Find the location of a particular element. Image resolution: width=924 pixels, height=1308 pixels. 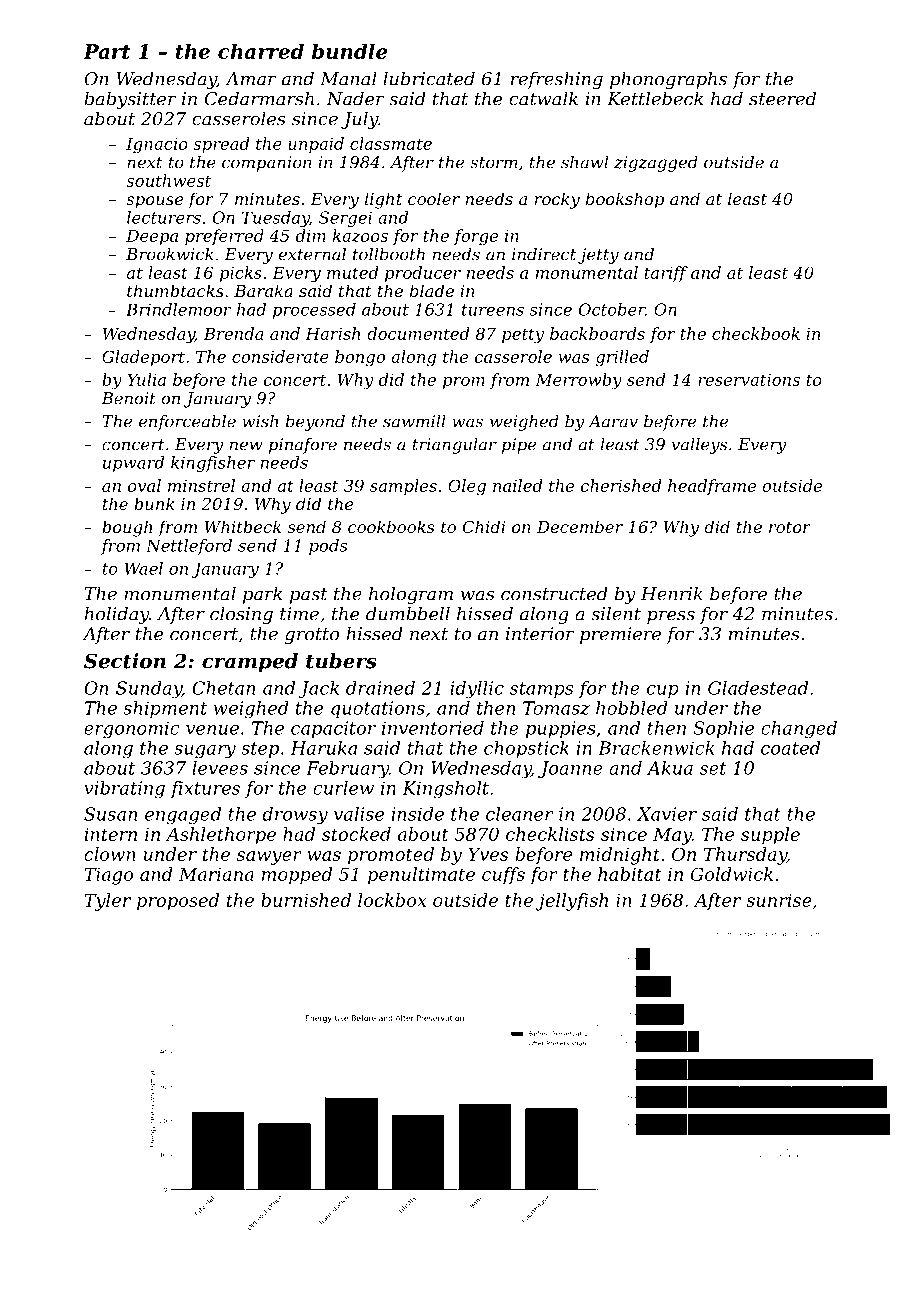

Merrowby is located at coordinates (578, 381).
